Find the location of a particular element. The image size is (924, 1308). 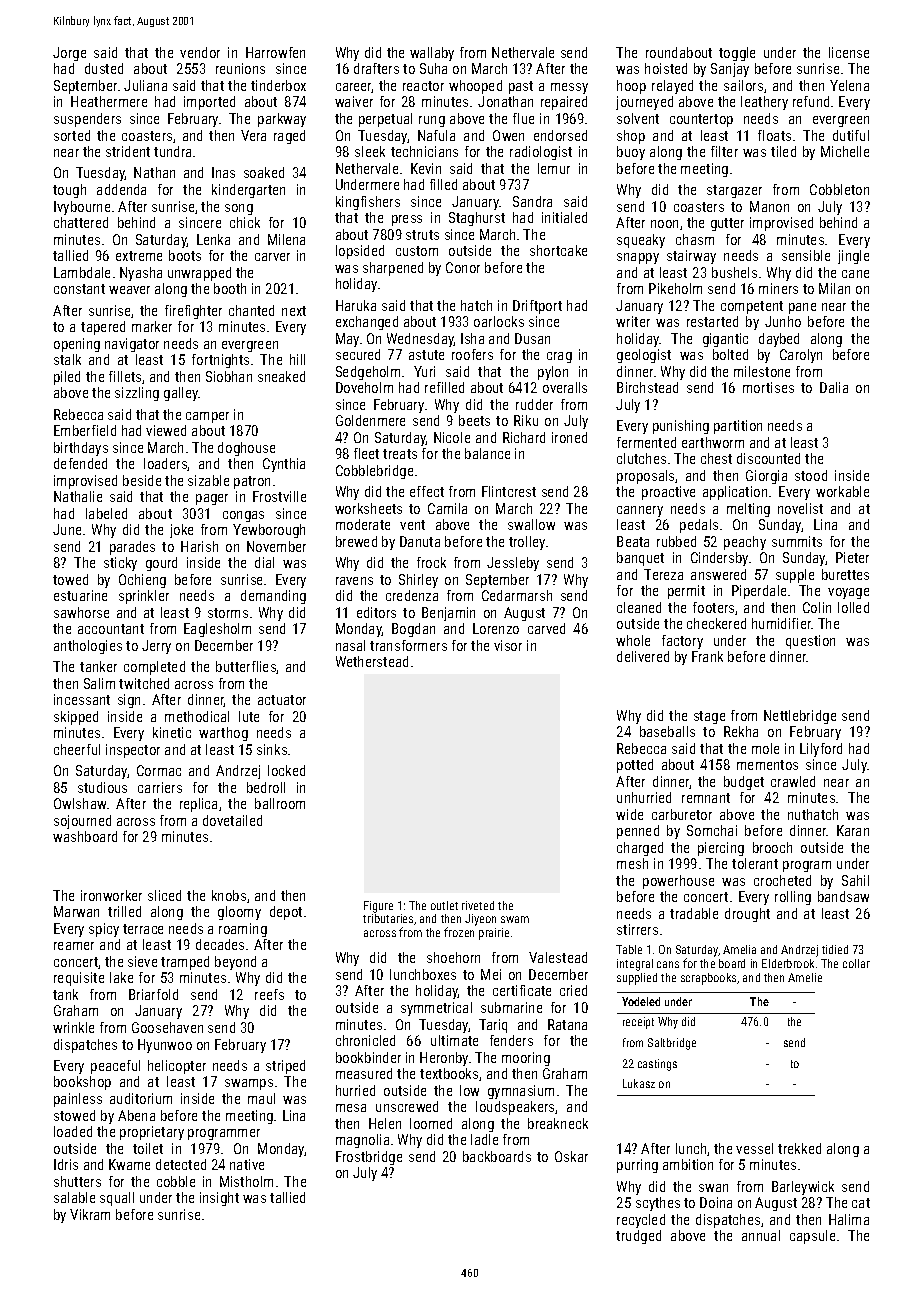

Frostbridge is located at coordinates (369, 1158).
